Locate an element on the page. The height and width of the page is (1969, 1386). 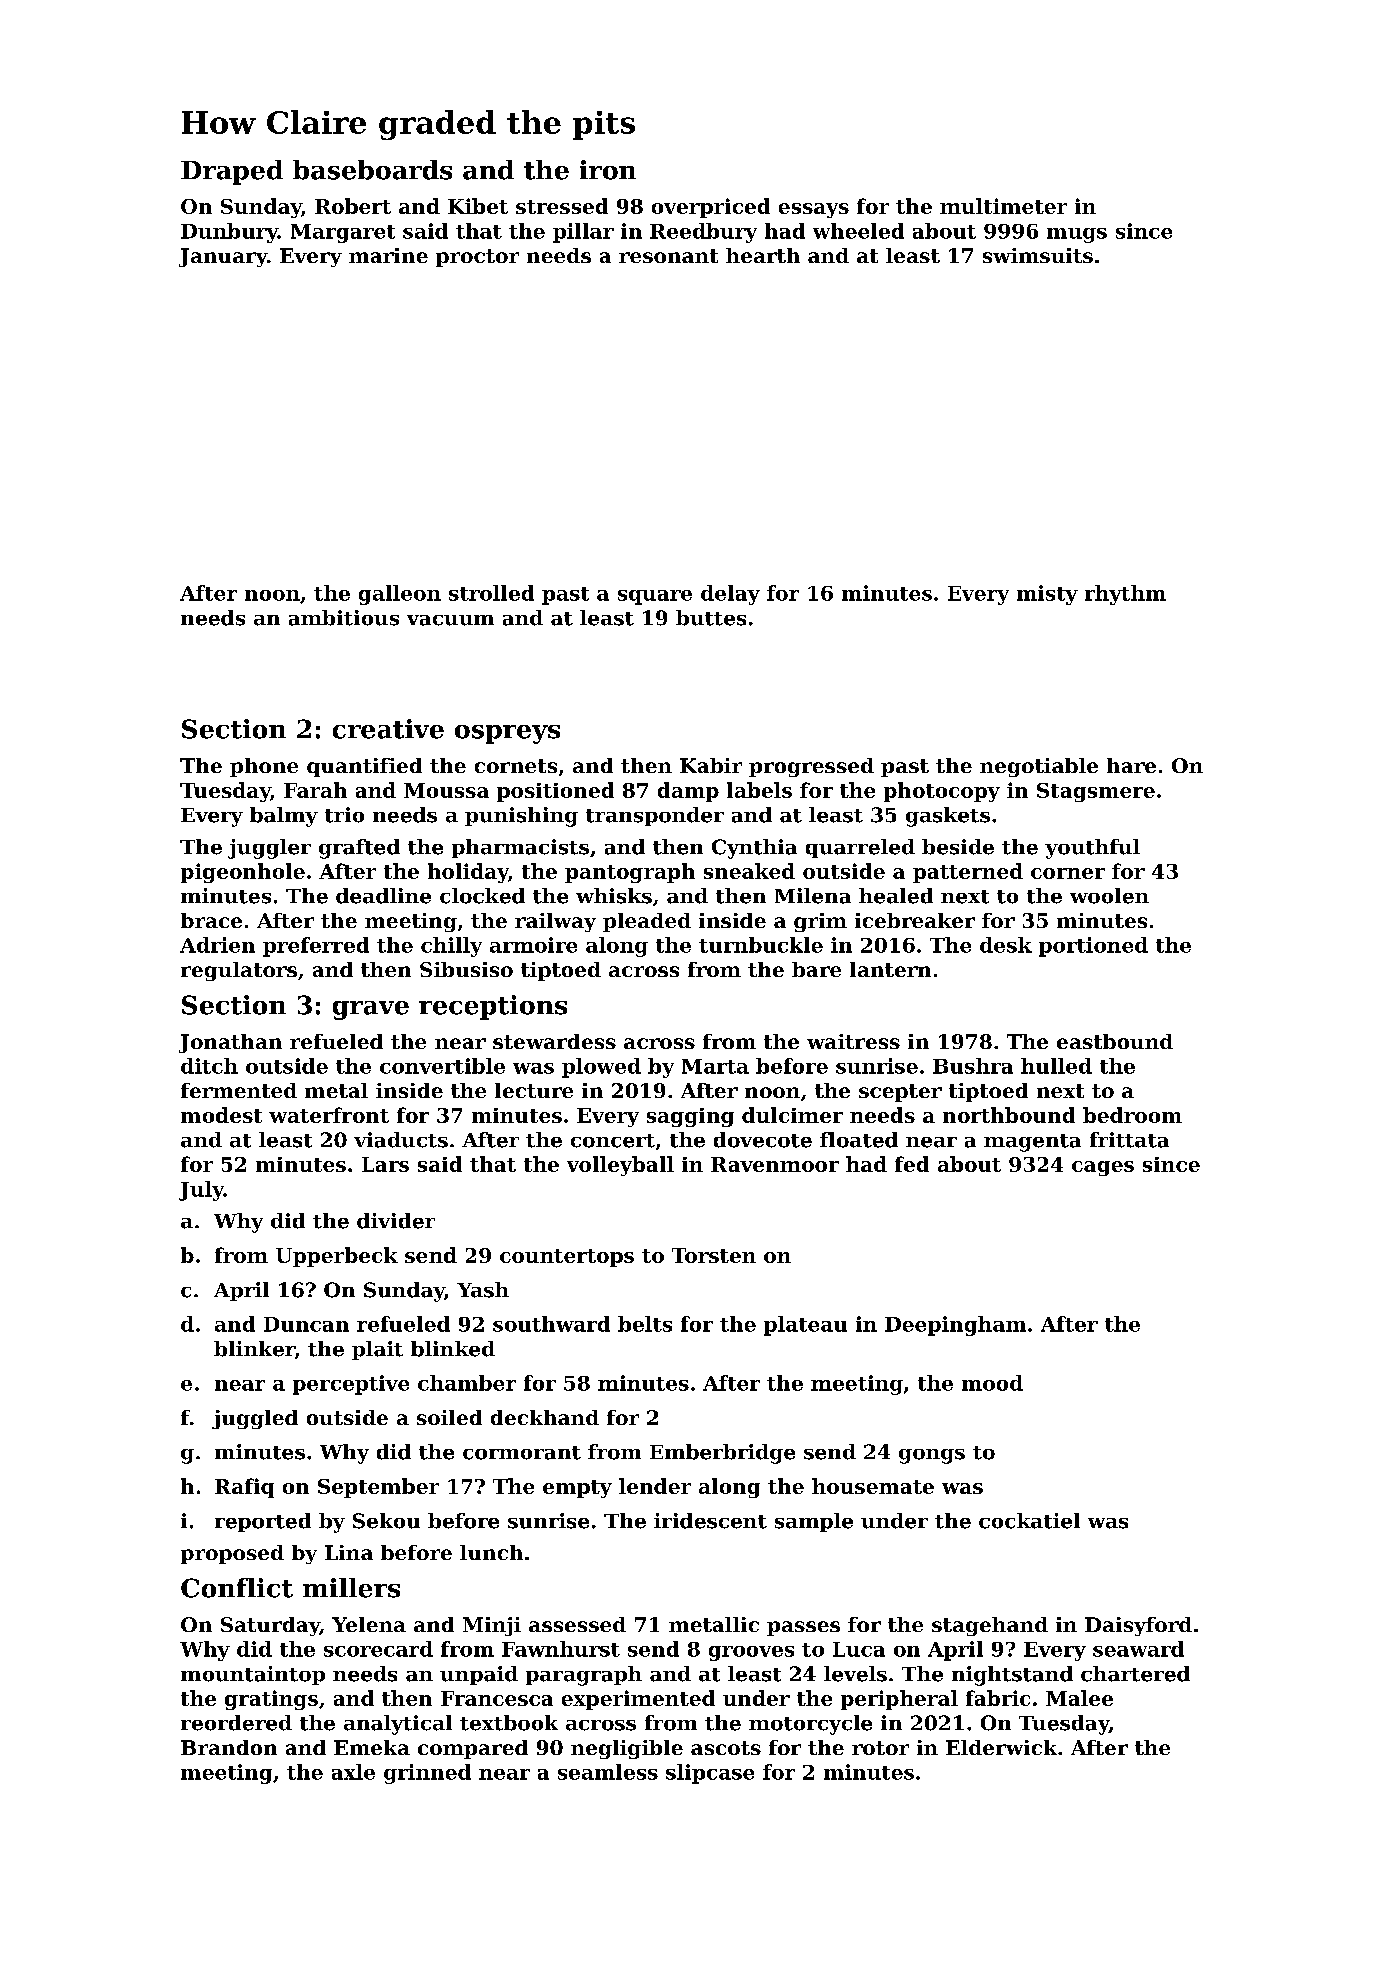
eastbound is located at coordinates (1115, 1041).
